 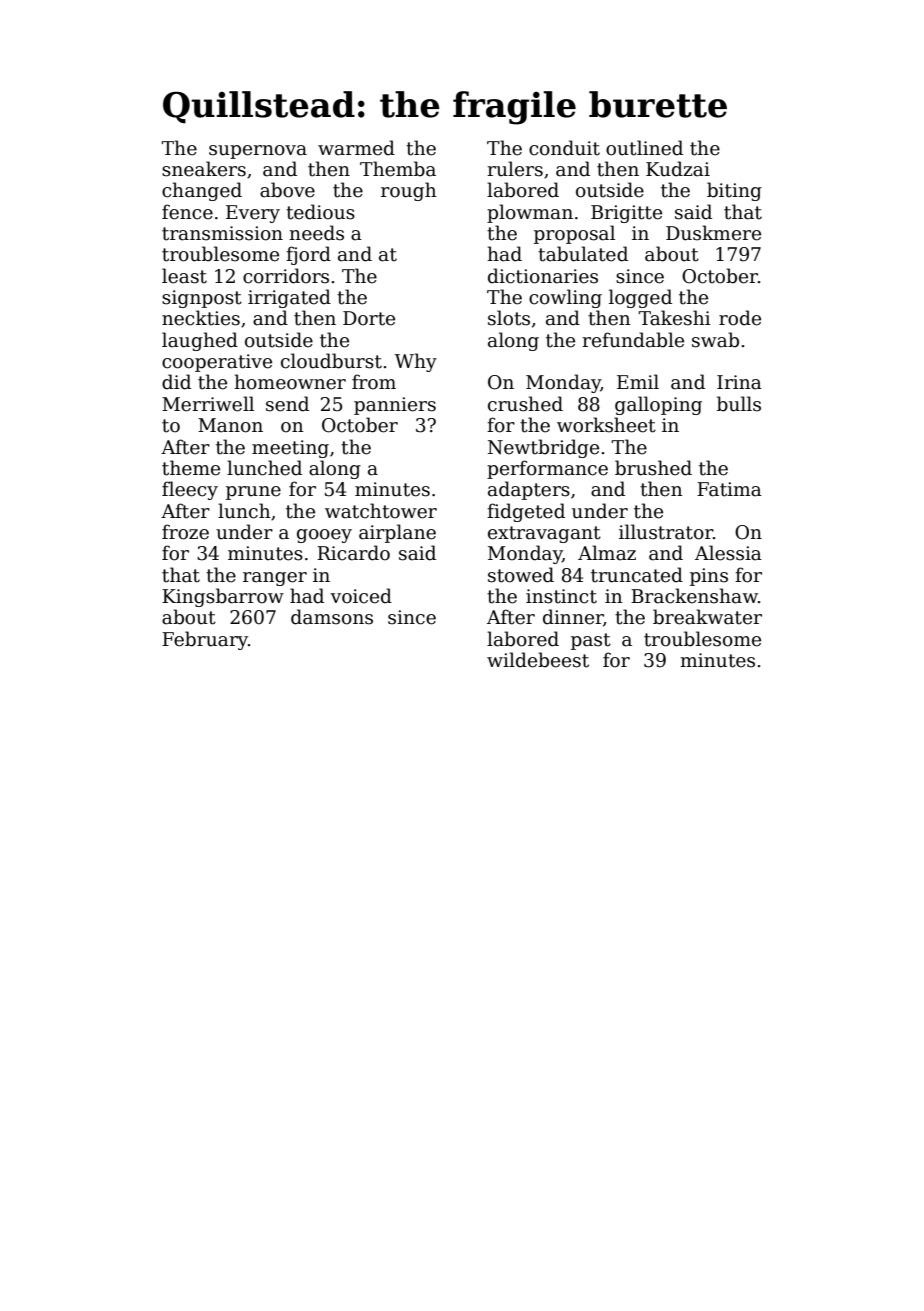 What do you see at coordinates (530, 213) in the document?
I see `plowman` at bounding box center [530, 213].
